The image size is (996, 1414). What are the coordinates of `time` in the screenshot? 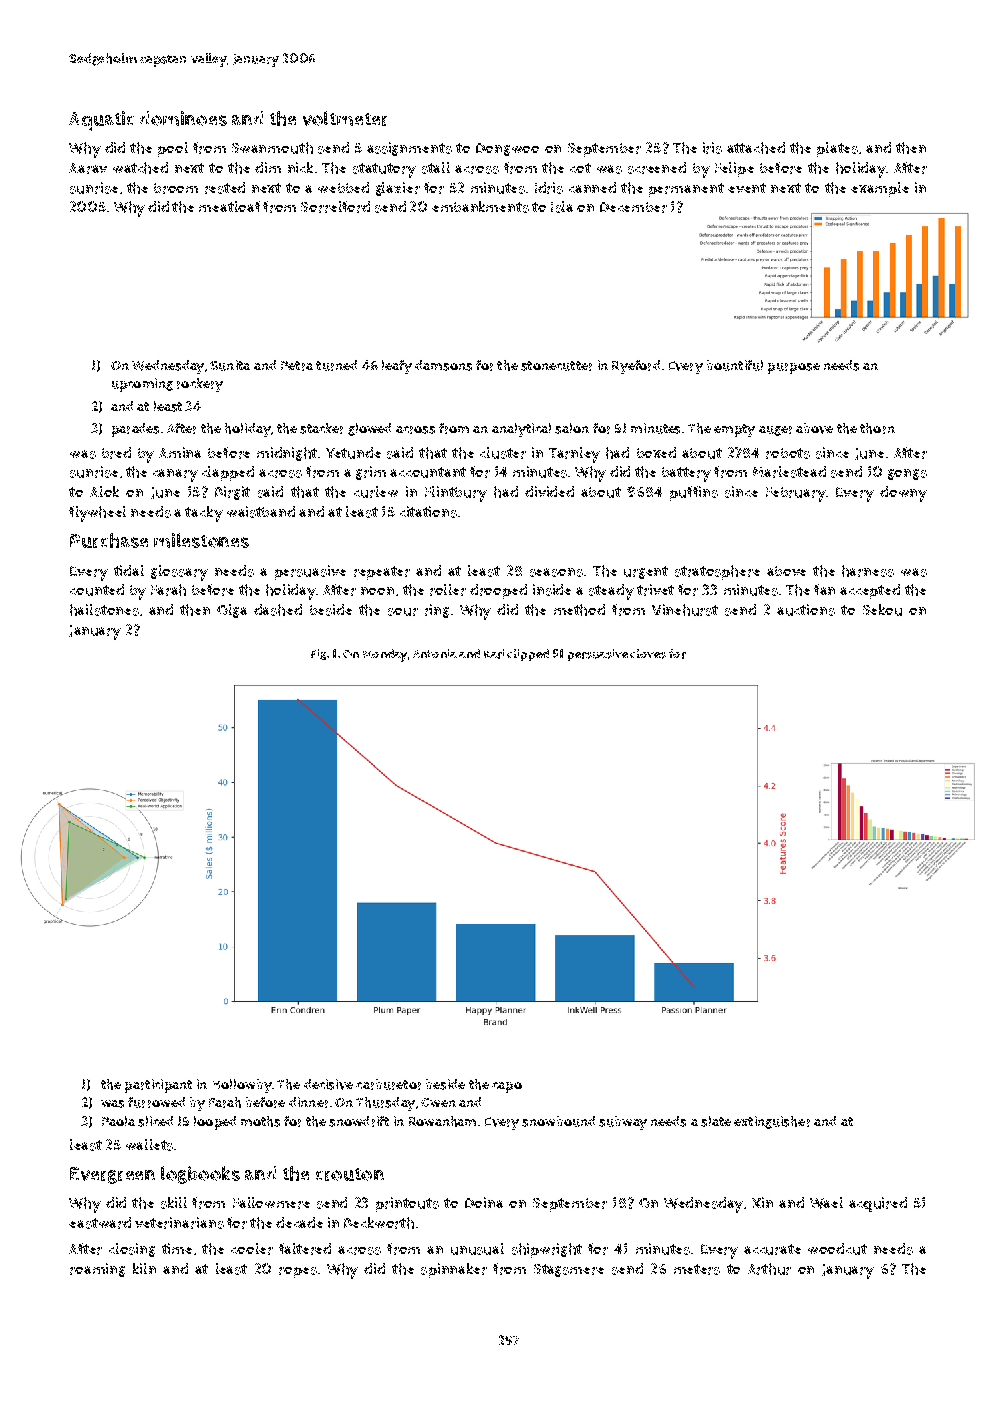 It's located at (177, 1248).
